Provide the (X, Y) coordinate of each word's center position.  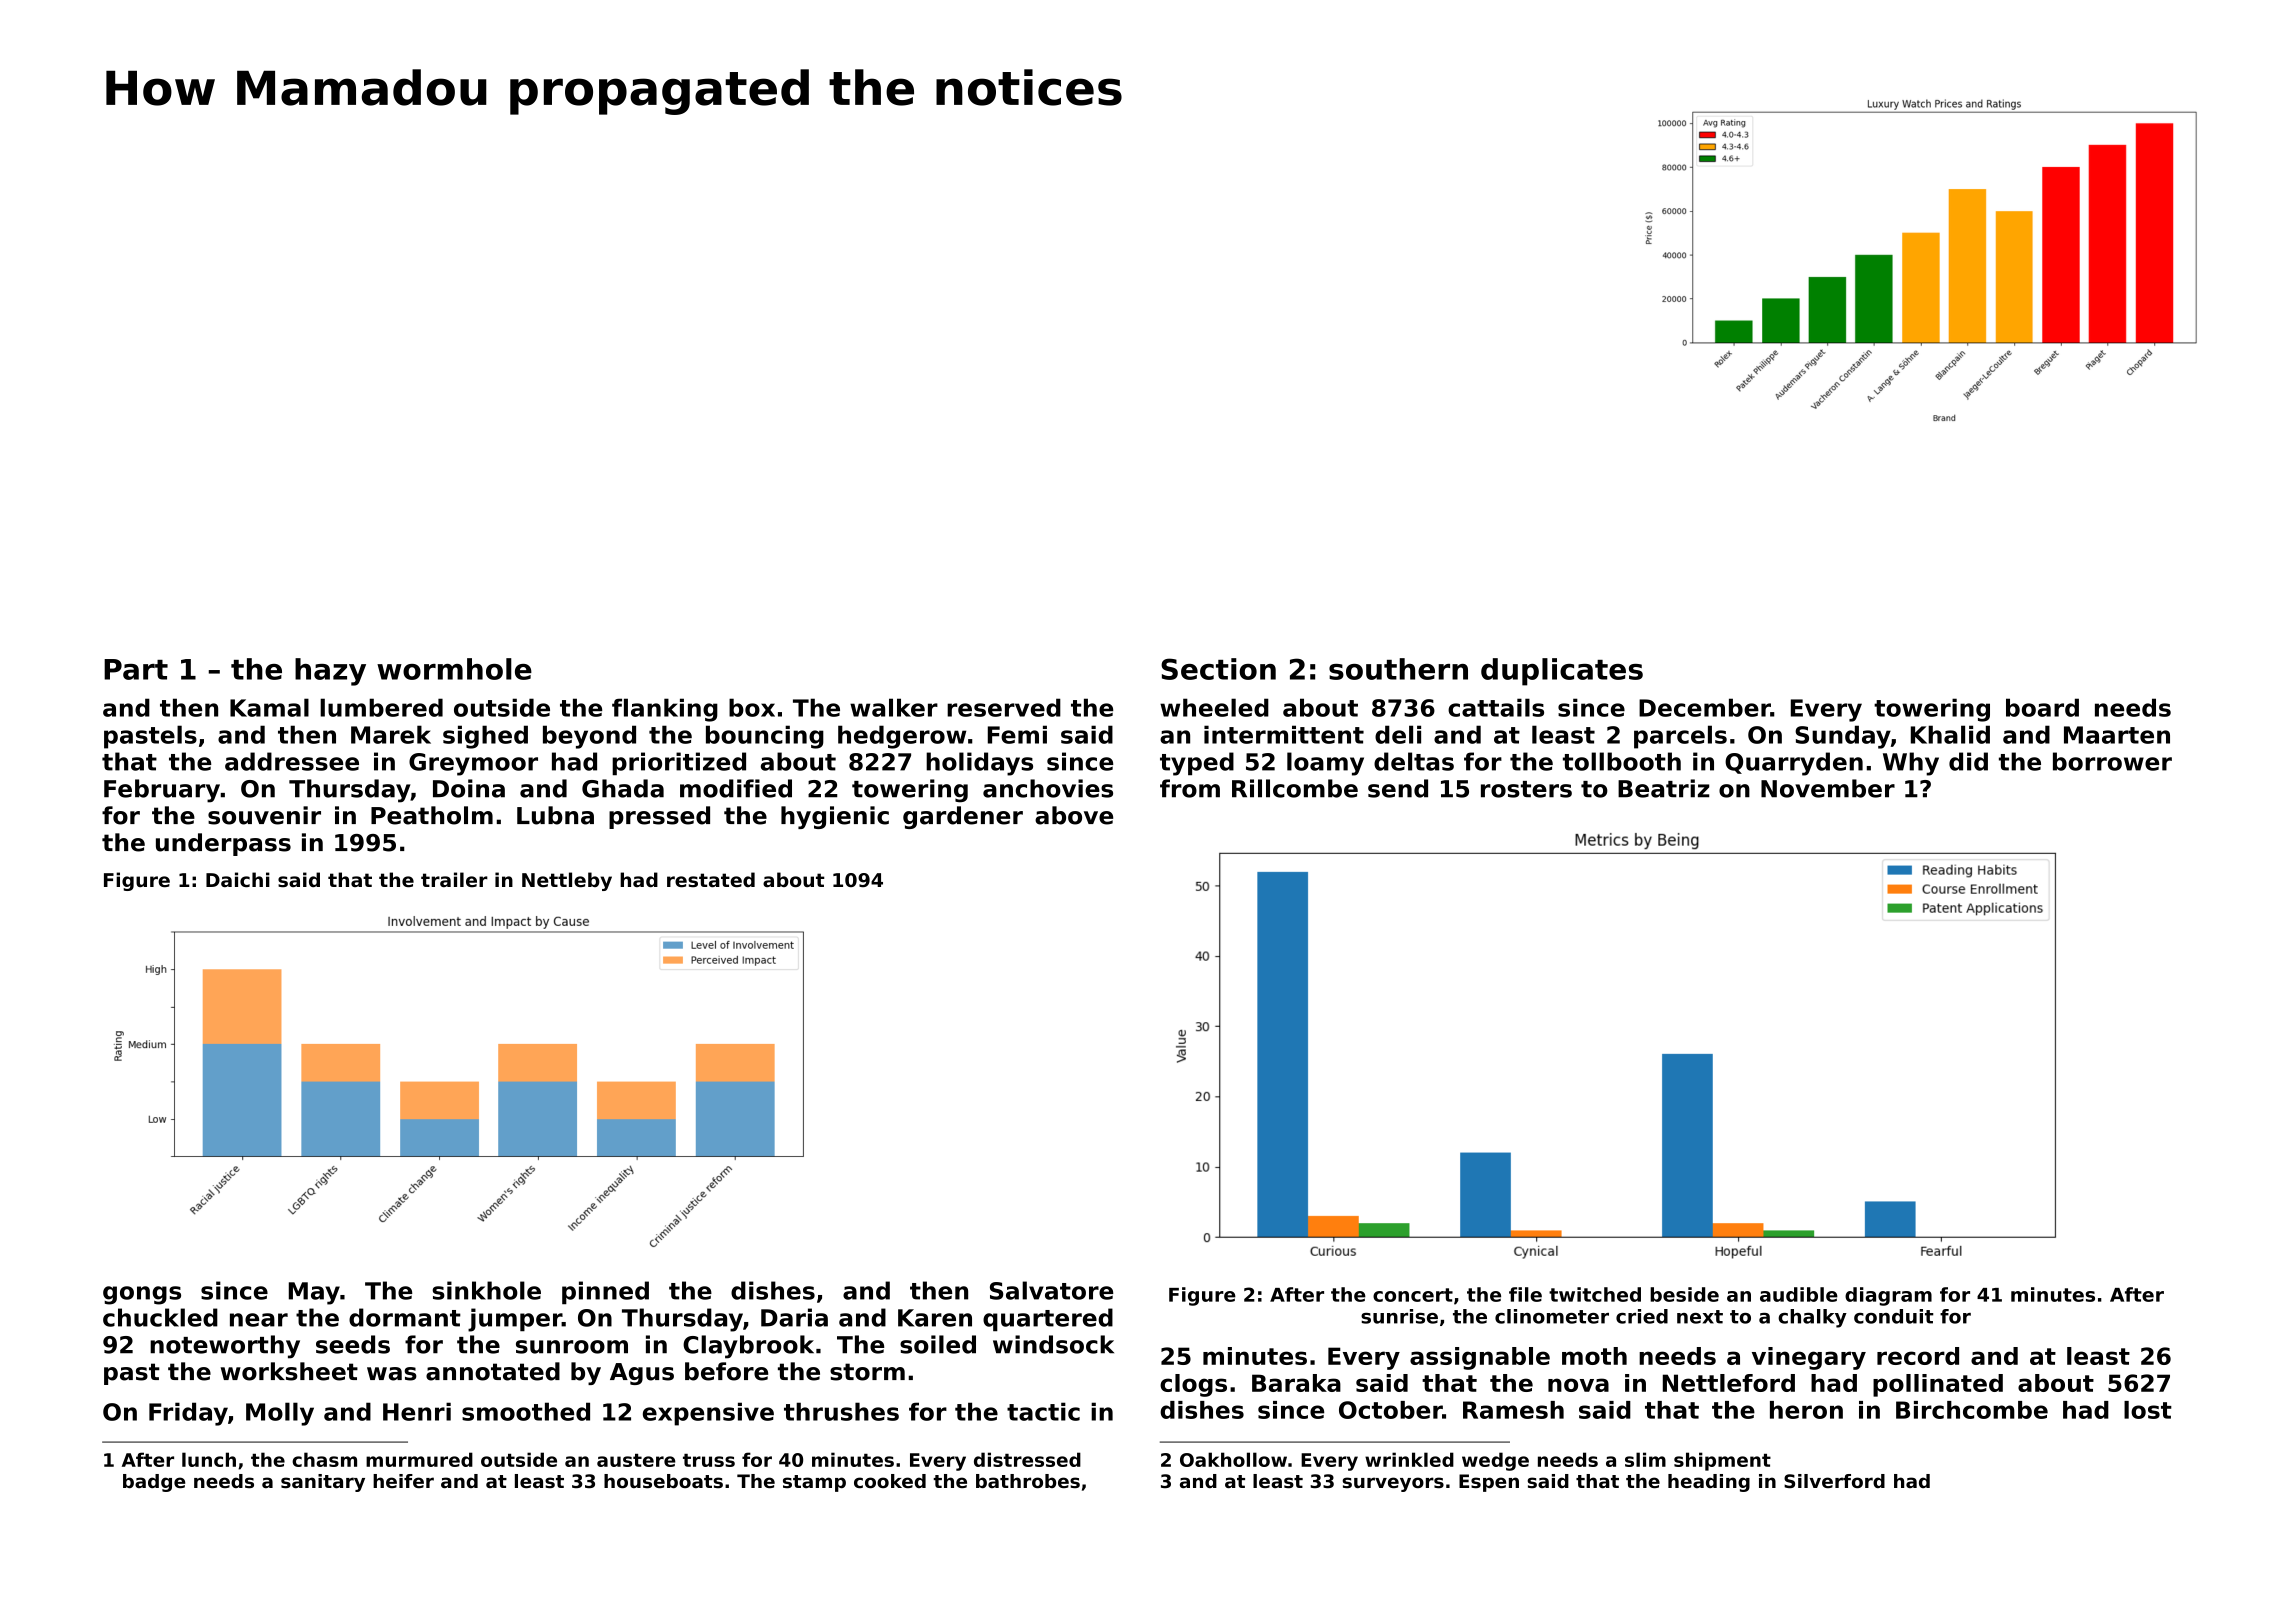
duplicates (1562, 672)
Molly (280, 1414)
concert (1413, 1295)
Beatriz (1664, 788)
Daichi (238, 880)
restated (711, 880)
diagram (1888, 1296)
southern (1398, 669)
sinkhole (486, 1290)
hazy (330, 672)
